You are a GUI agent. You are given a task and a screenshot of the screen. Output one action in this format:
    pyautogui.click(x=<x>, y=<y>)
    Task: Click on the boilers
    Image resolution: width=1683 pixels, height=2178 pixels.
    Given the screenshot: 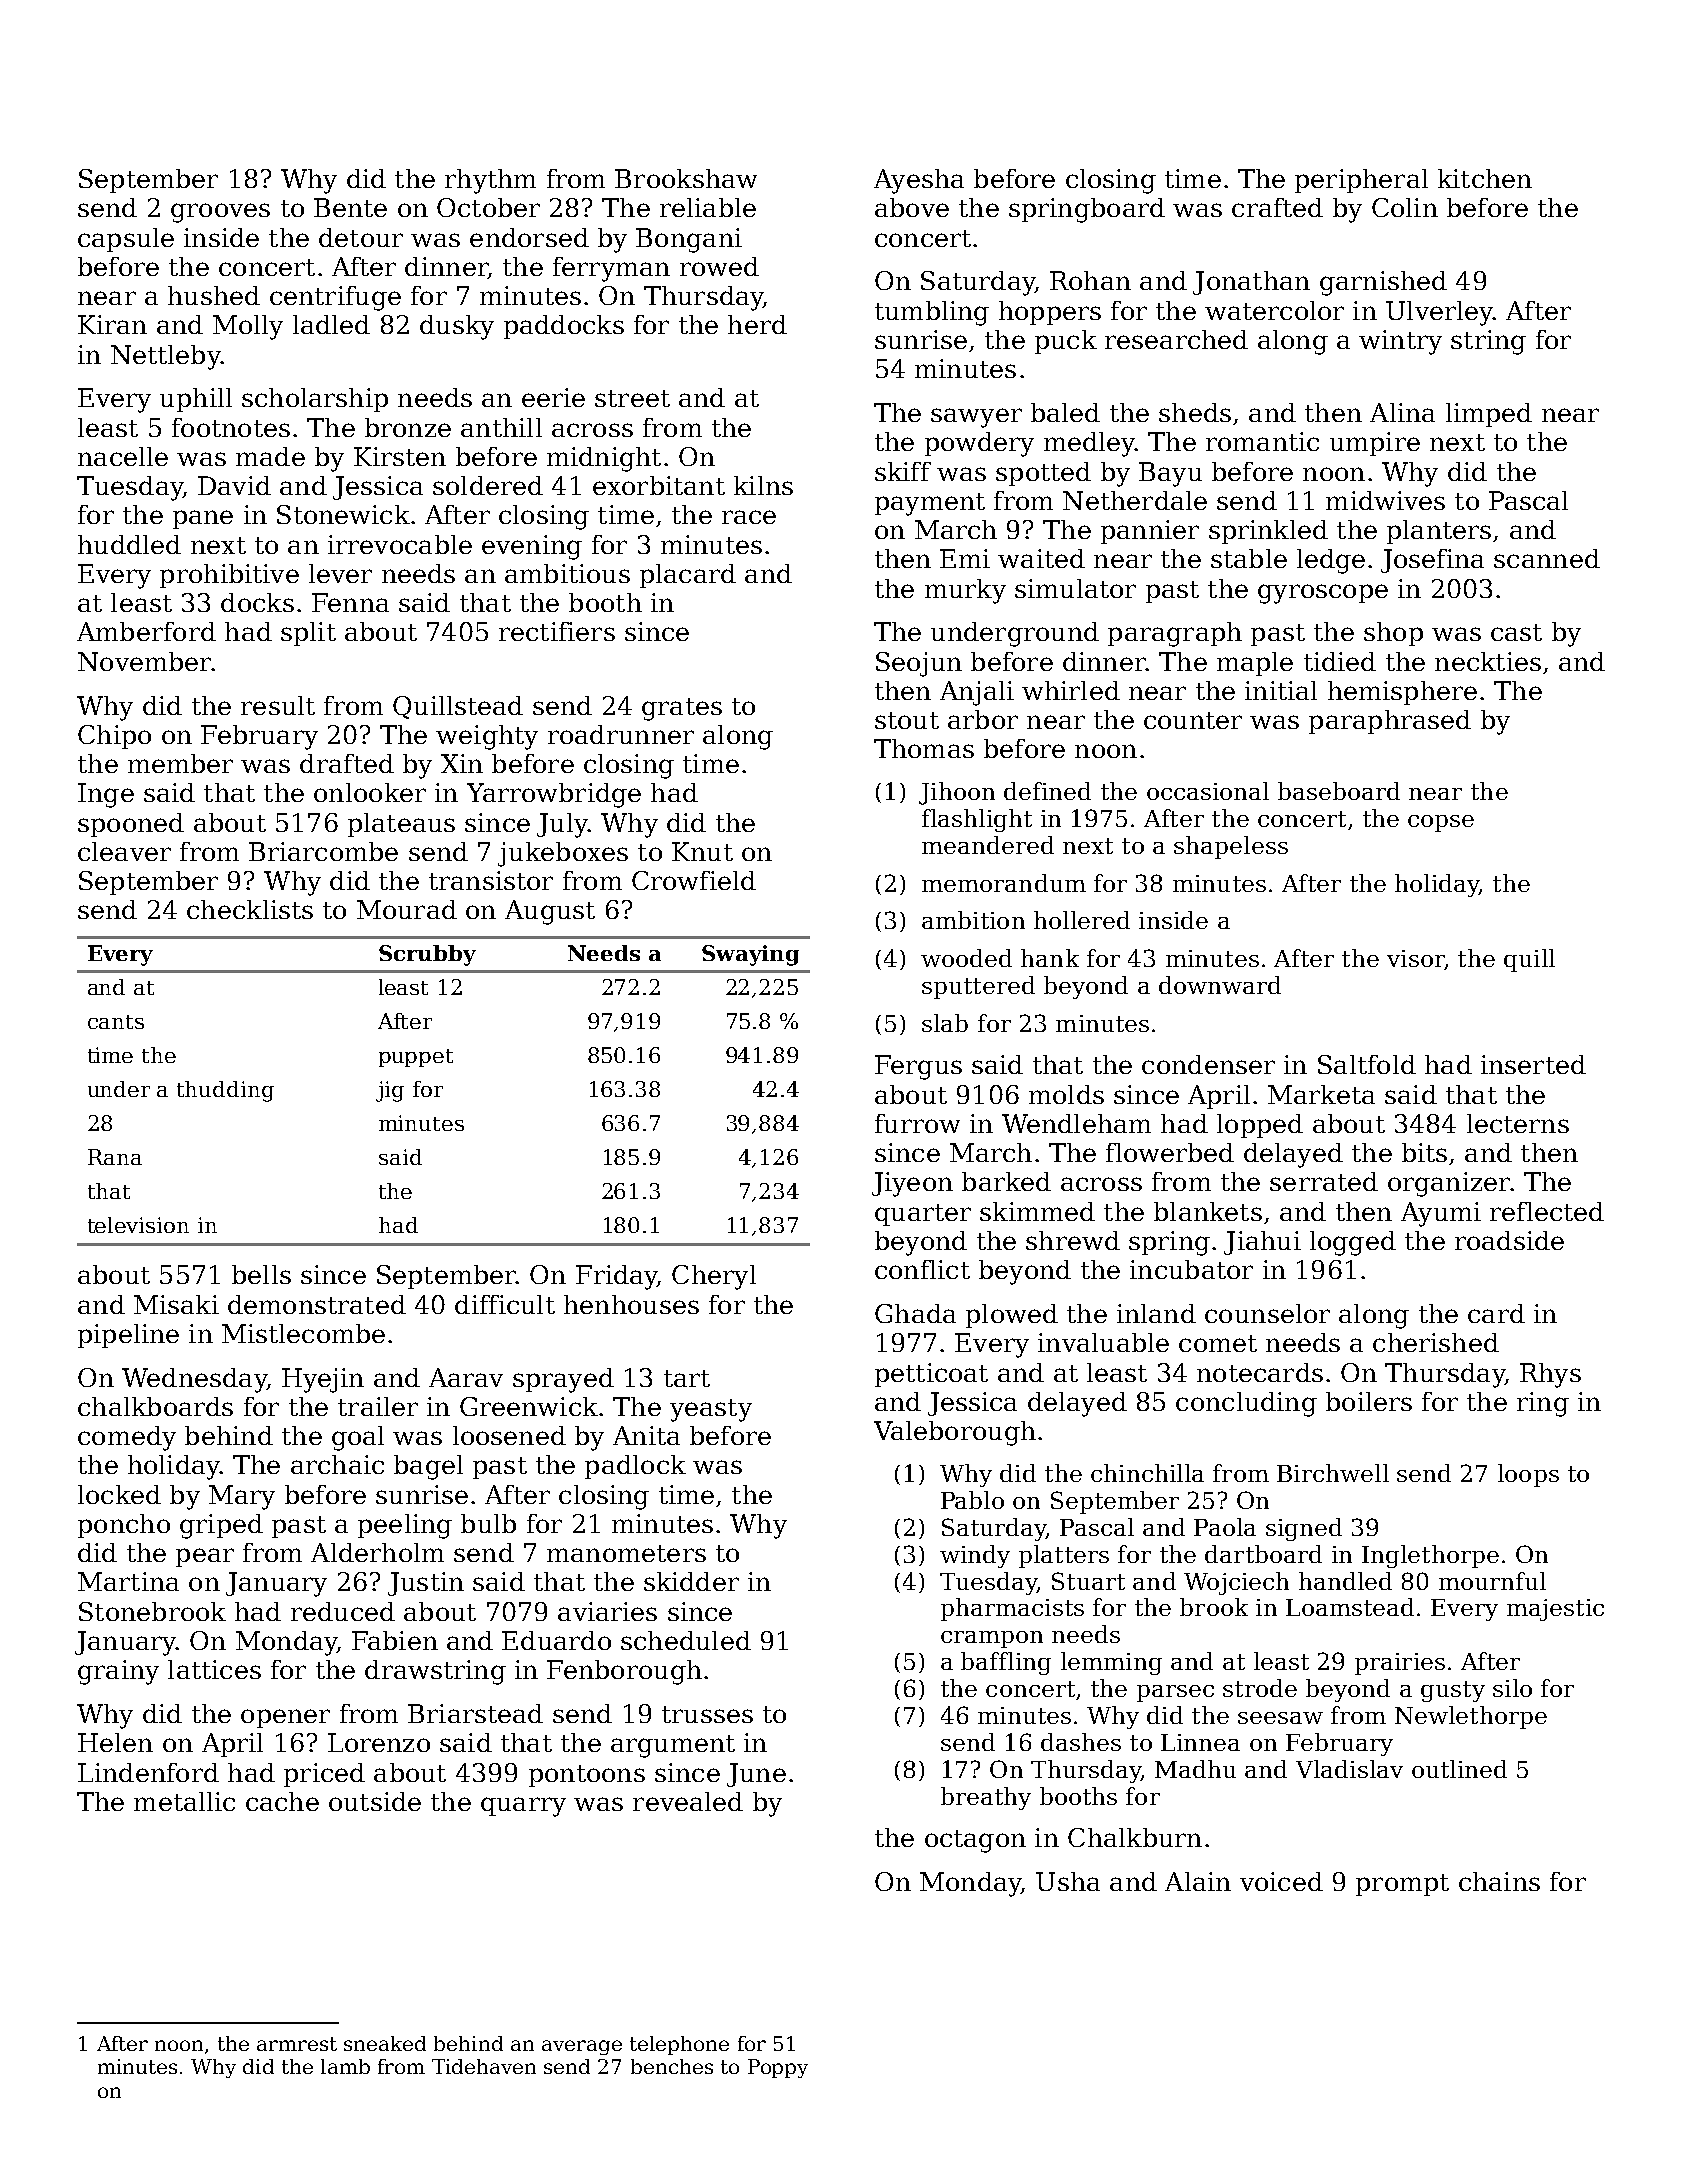 What is the action you would take?
    pyautogui.click(x=1369, y=1401)
